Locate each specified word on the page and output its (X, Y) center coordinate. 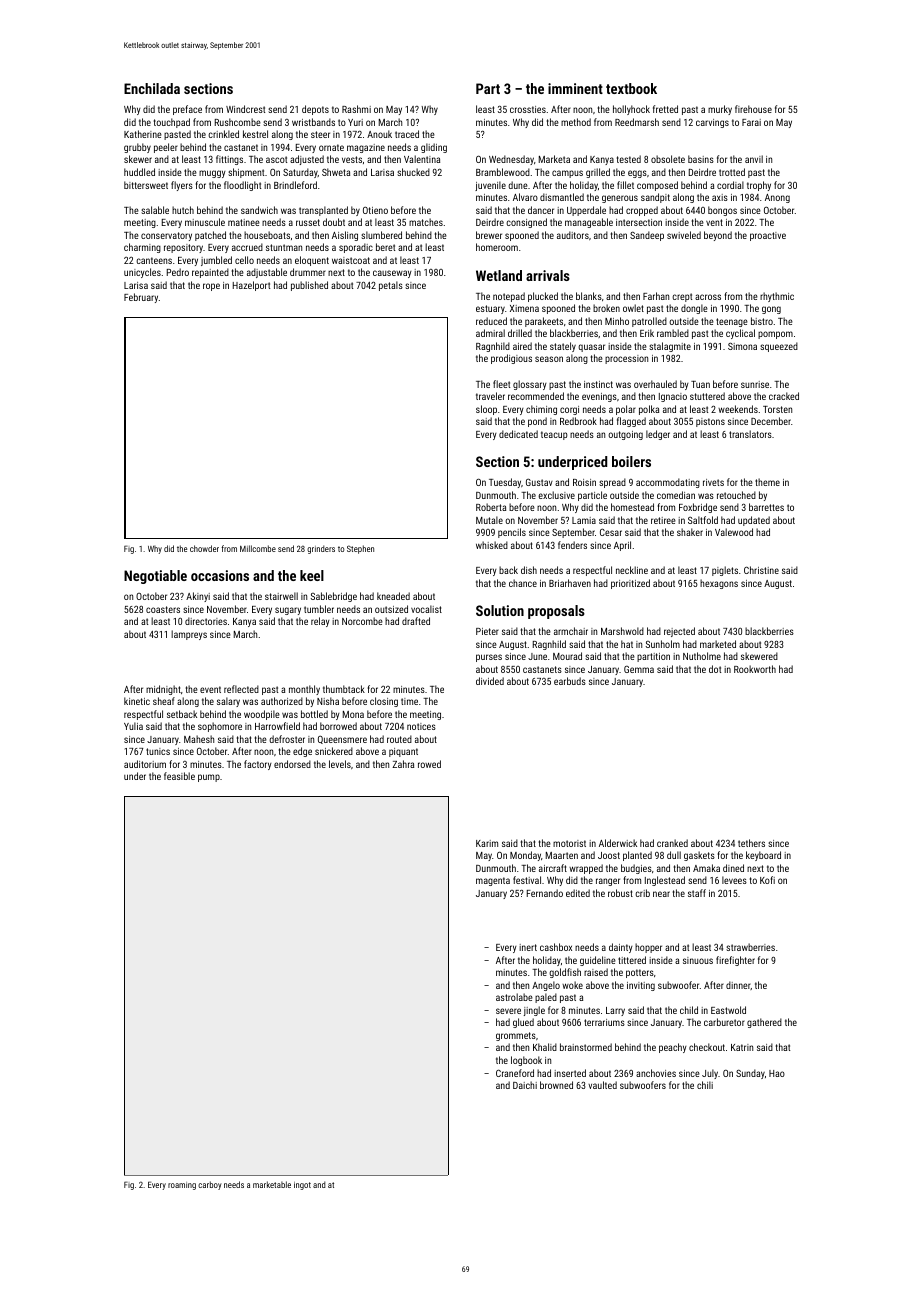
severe (508, 1011)
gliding (434, 148)
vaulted (602, 1085)
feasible (179, 776)
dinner (738, 985)
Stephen (360, 549)
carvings (712, 123)
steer (320, 134)
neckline (632, 570)
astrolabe (514, 997)
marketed (718, 644)
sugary (288, 611)
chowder (204, 548)
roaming (182, 1186)
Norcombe (362, 621)
